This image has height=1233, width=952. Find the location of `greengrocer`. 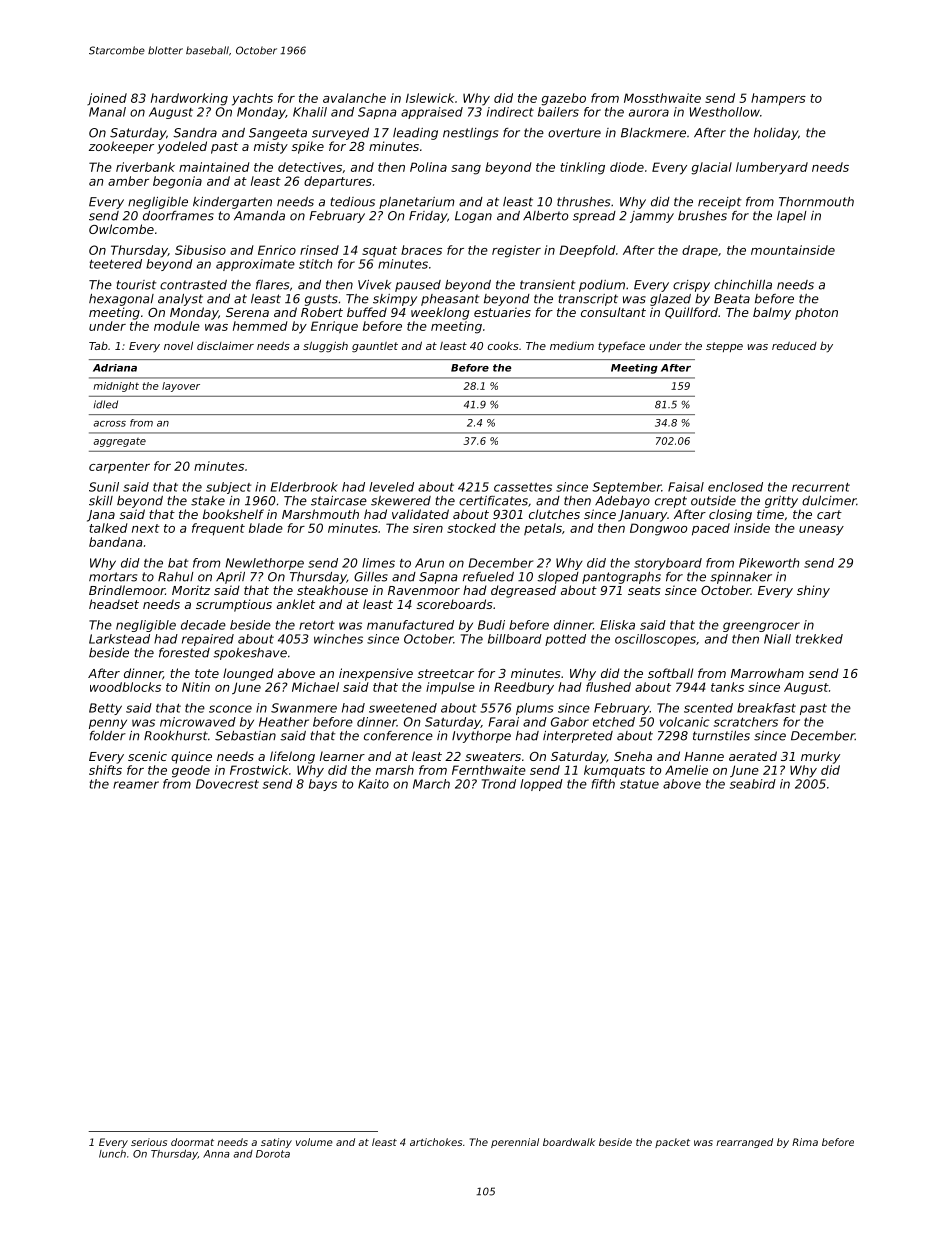

greengrocer is located at coordinates (761, 627).
